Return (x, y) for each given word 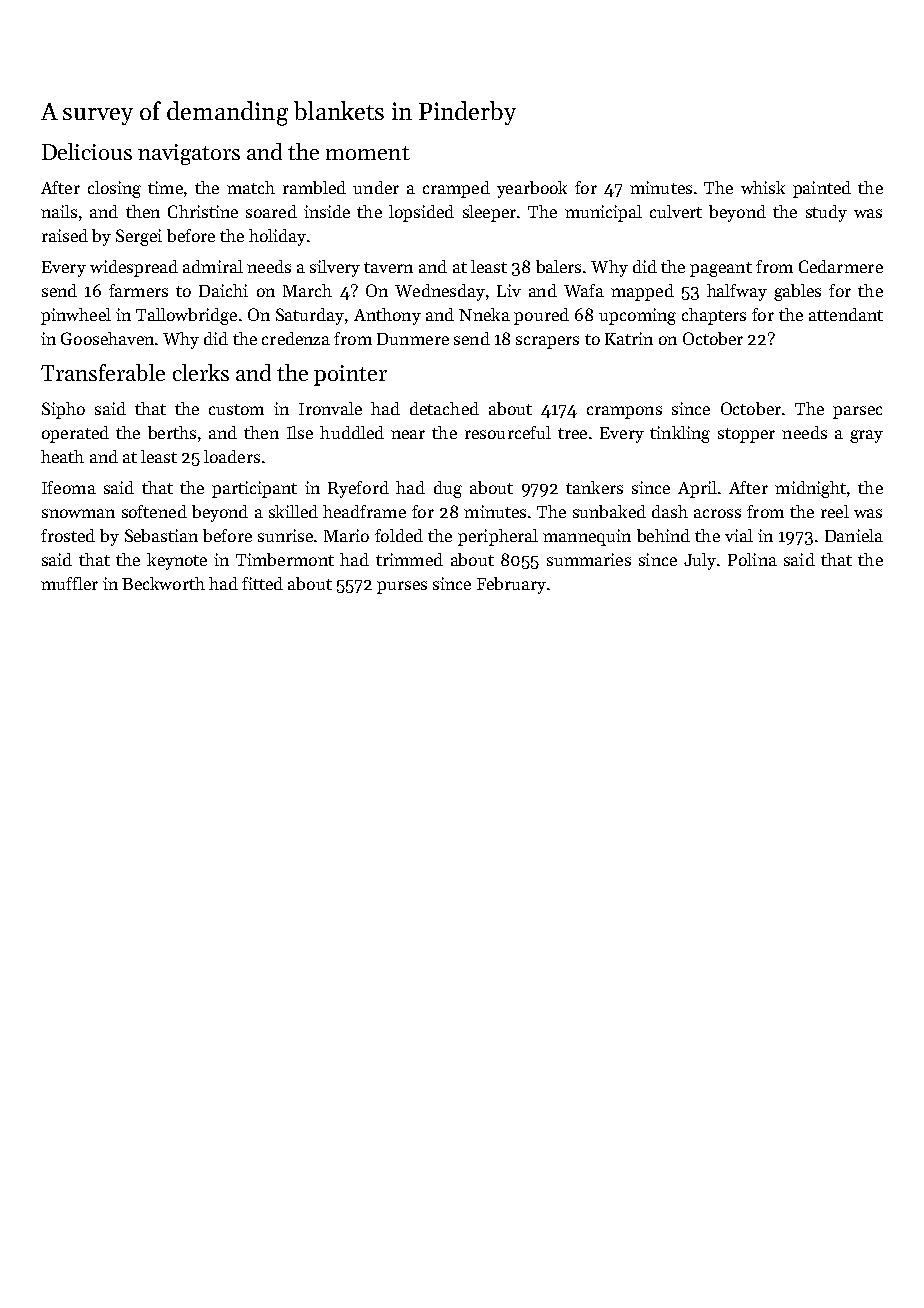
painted (822, 189)
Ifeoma (69, 487)
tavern (388, 267)
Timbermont (285, 559)
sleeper (489, 213)
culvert (676, 211)
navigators (189, 154)
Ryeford (358, 489)
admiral (213, 266)
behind (663, 535)
